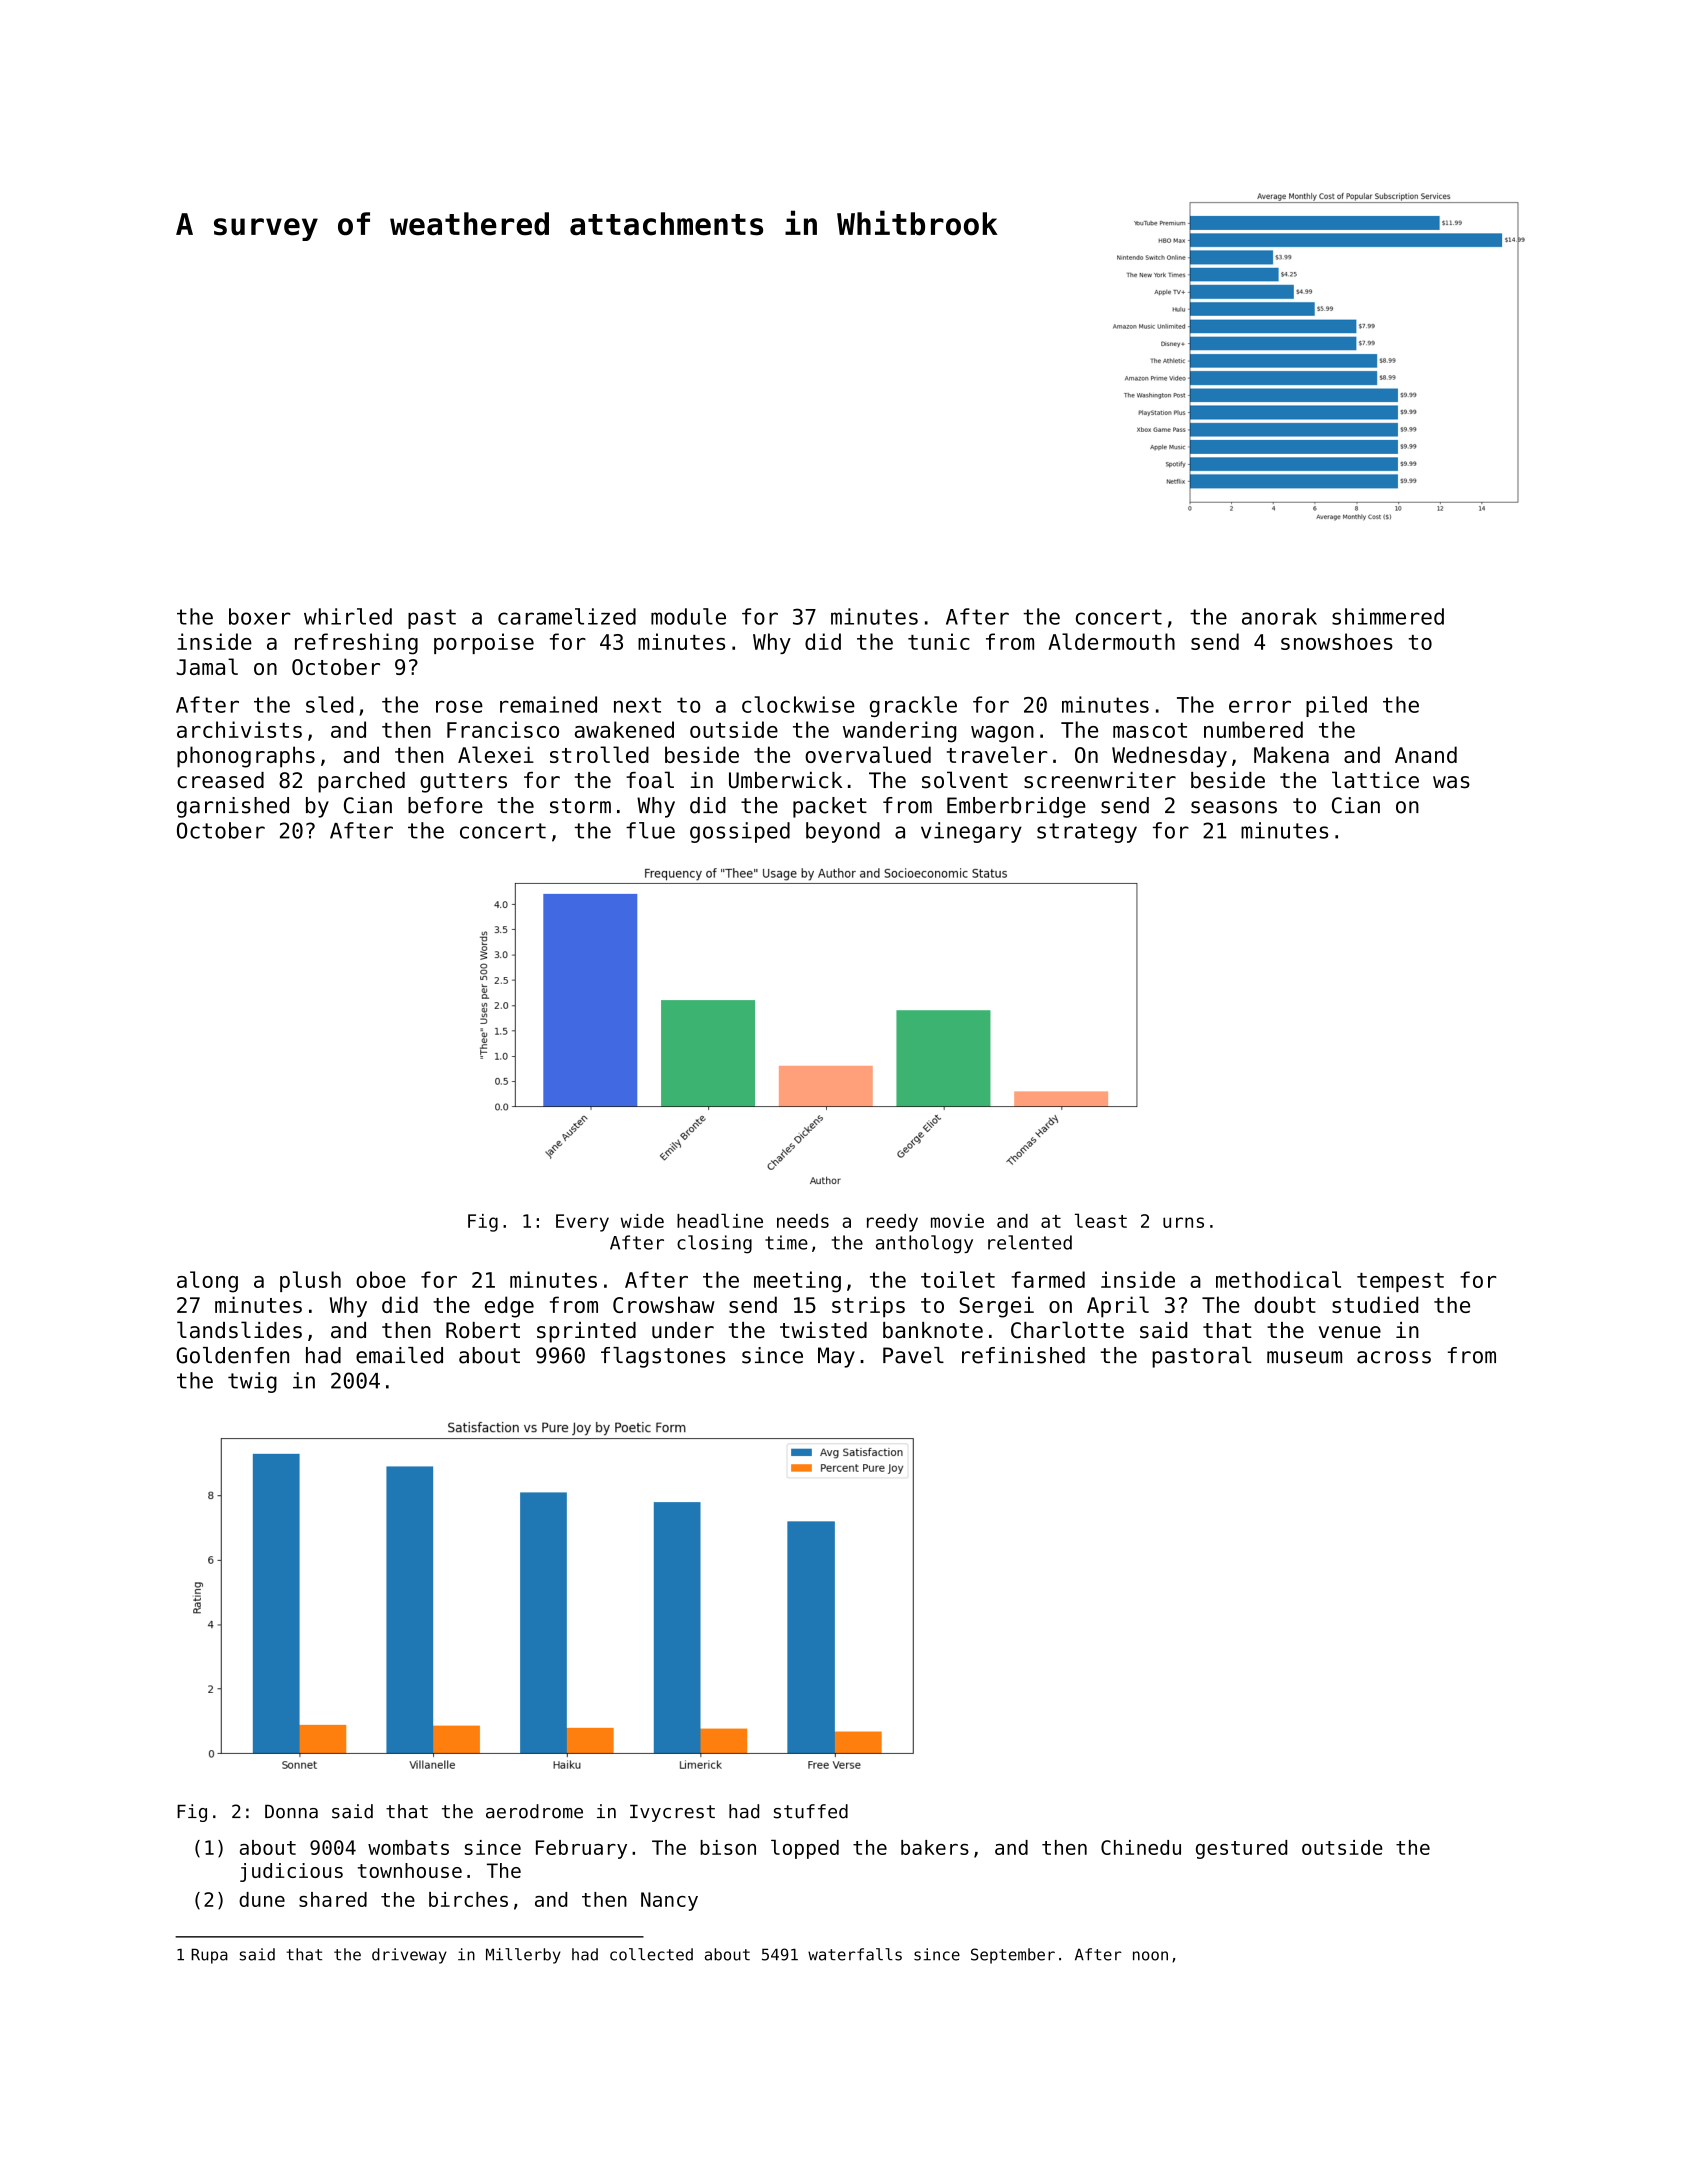  What do you see at coordinates (1350, 1332) in the screenshot?
I see `venue` at bounding box center [1350, 1332].
